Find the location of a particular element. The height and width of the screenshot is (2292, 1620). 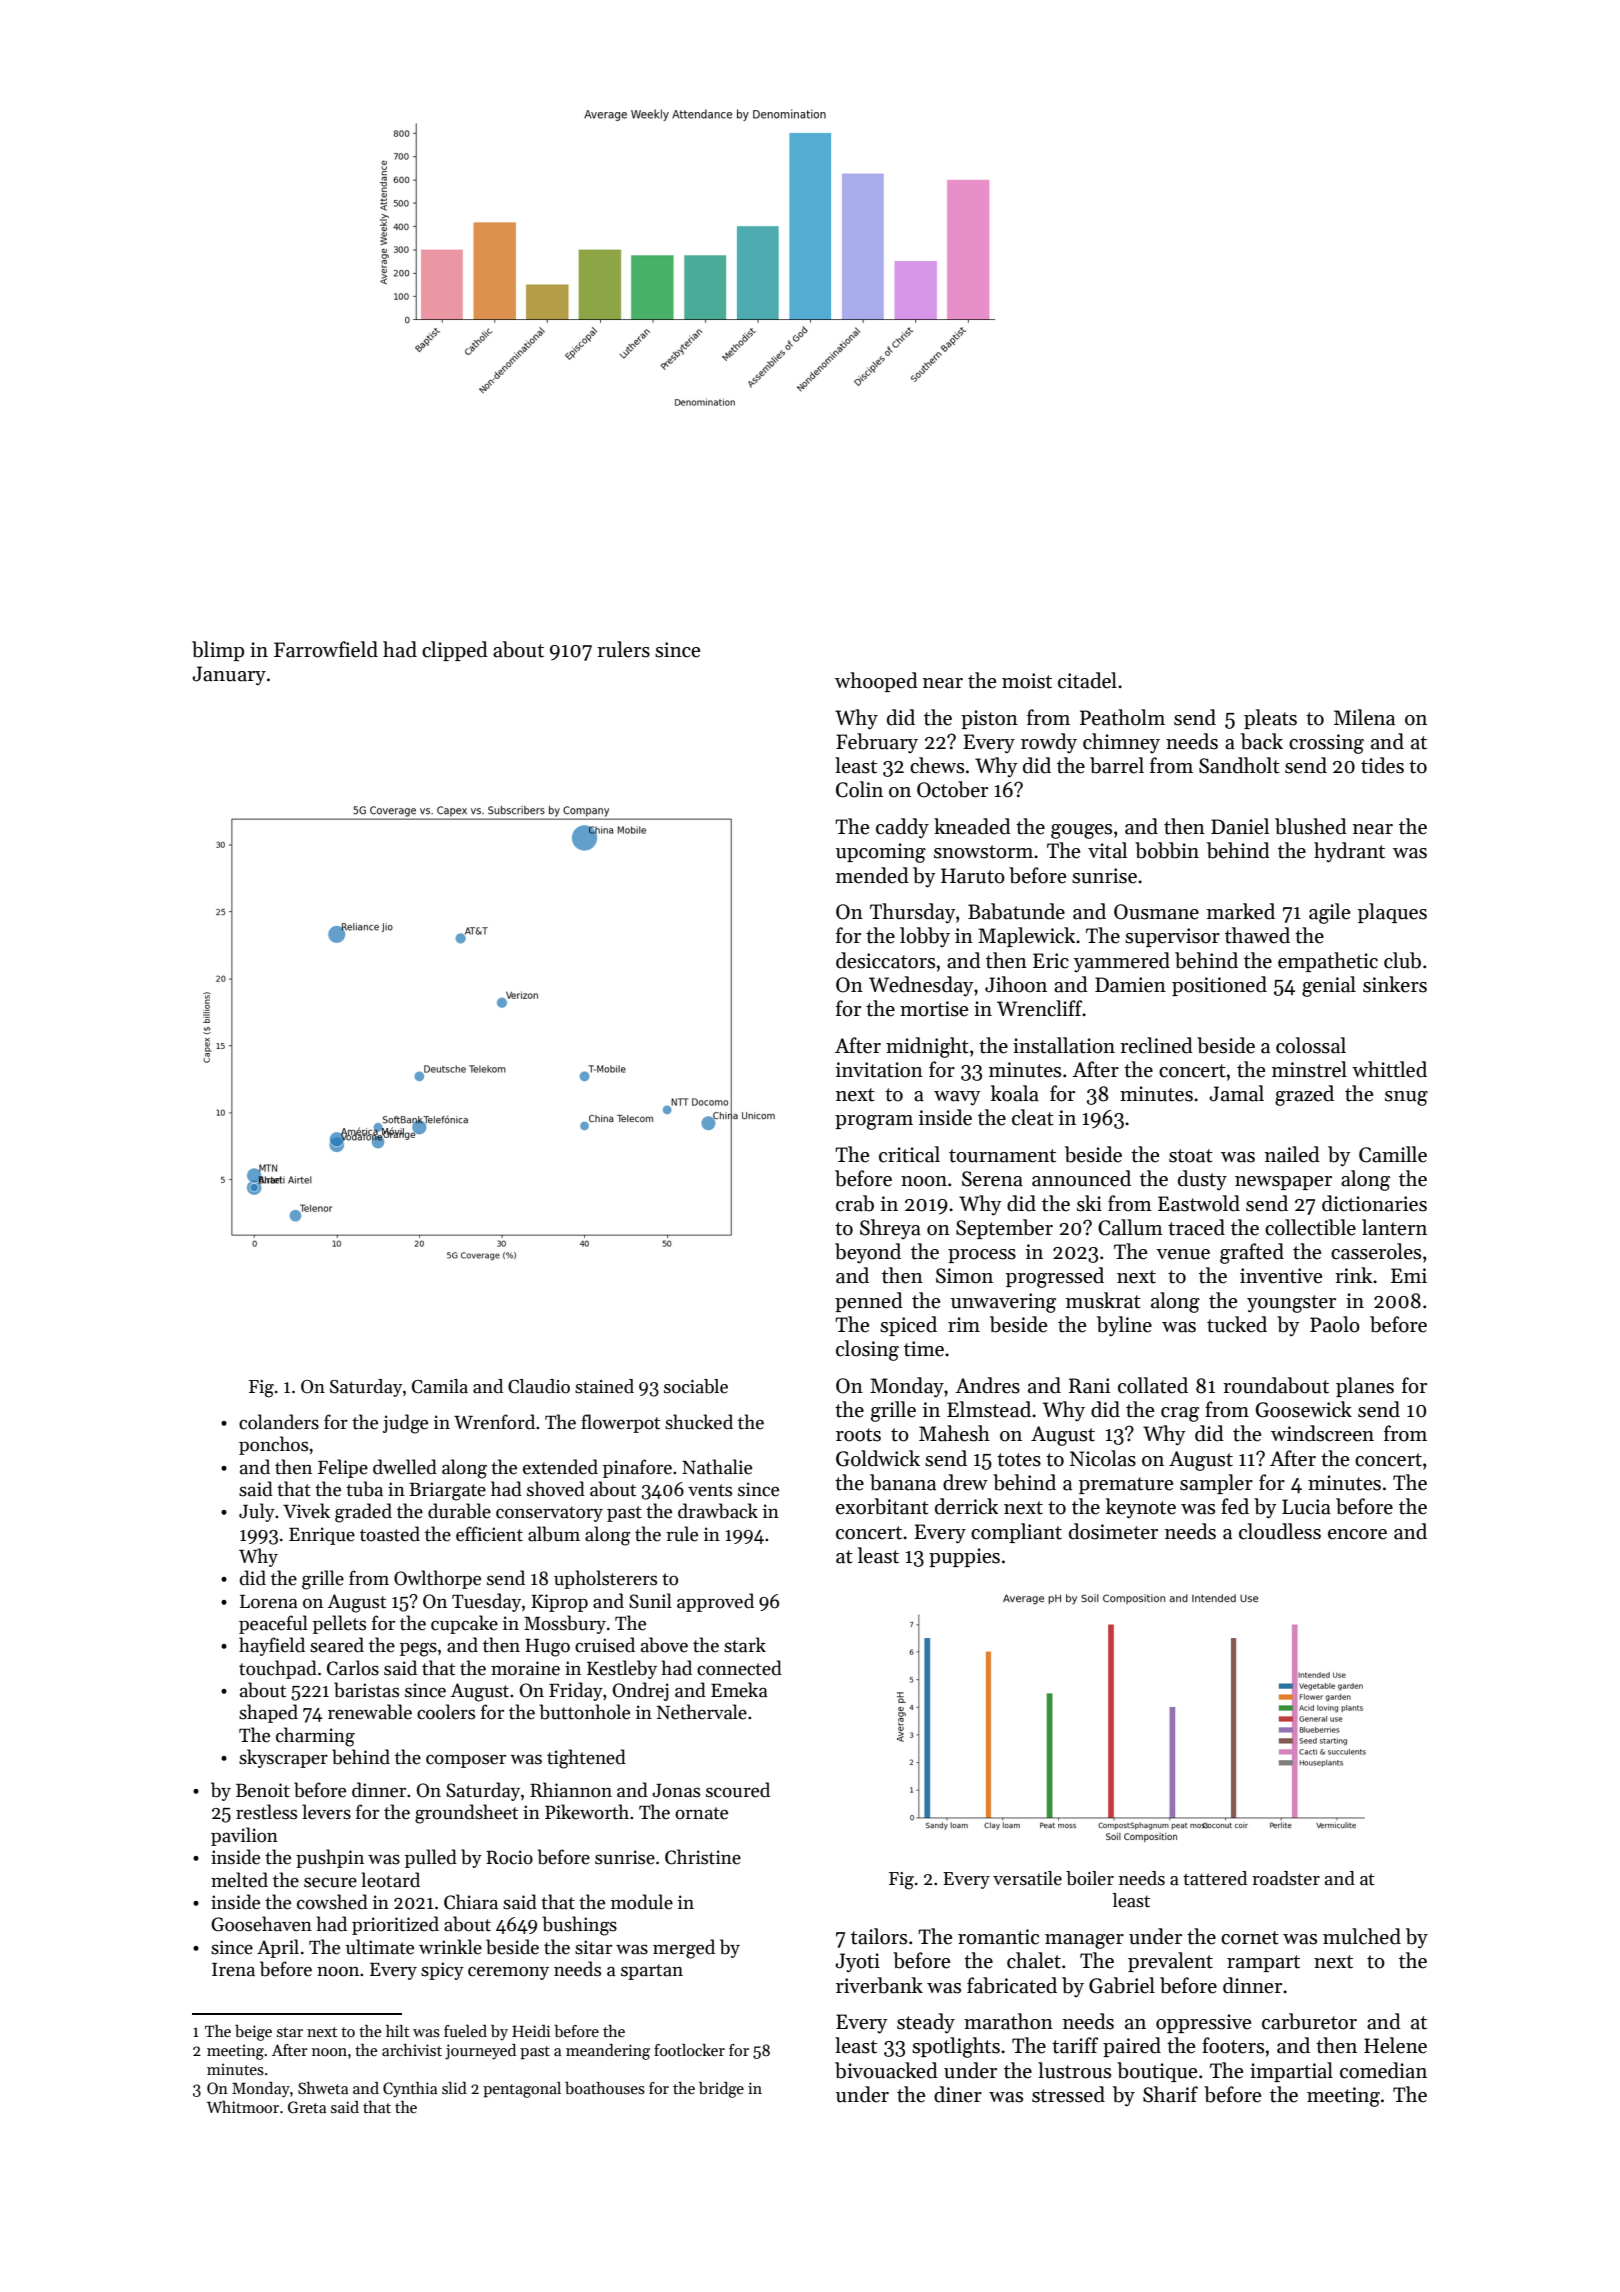

program is located at coordinates (874, 1122).
